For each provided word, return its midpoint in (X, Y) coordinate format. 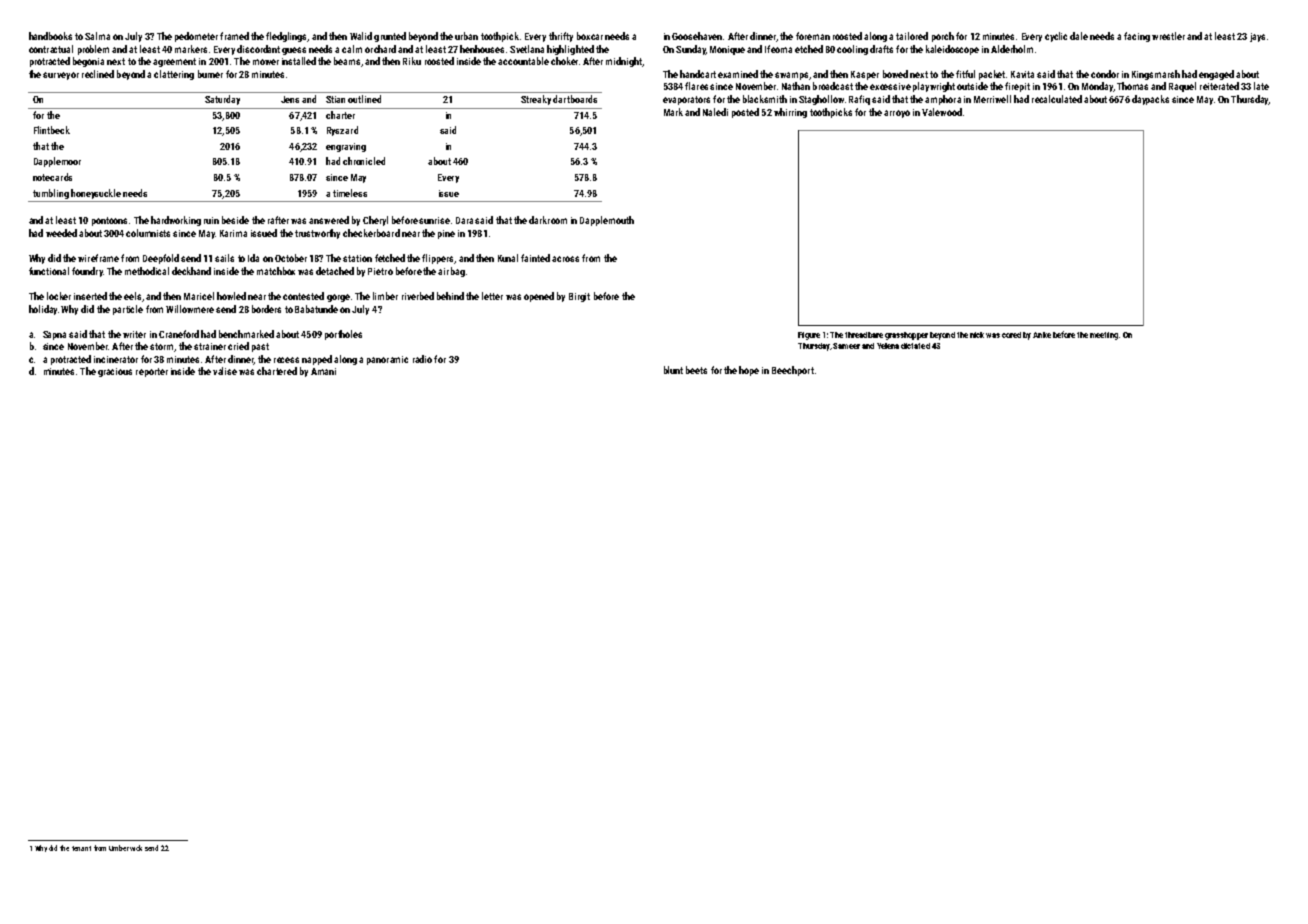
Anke (1042, 335)
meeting (1104, 336)
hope (749, 371)
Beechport (793, 371)
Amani (323, 371)
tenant (81, 848)
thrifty (561, 37)
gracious (115, 372)
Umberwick (125, 848)
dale (1079, 36)
